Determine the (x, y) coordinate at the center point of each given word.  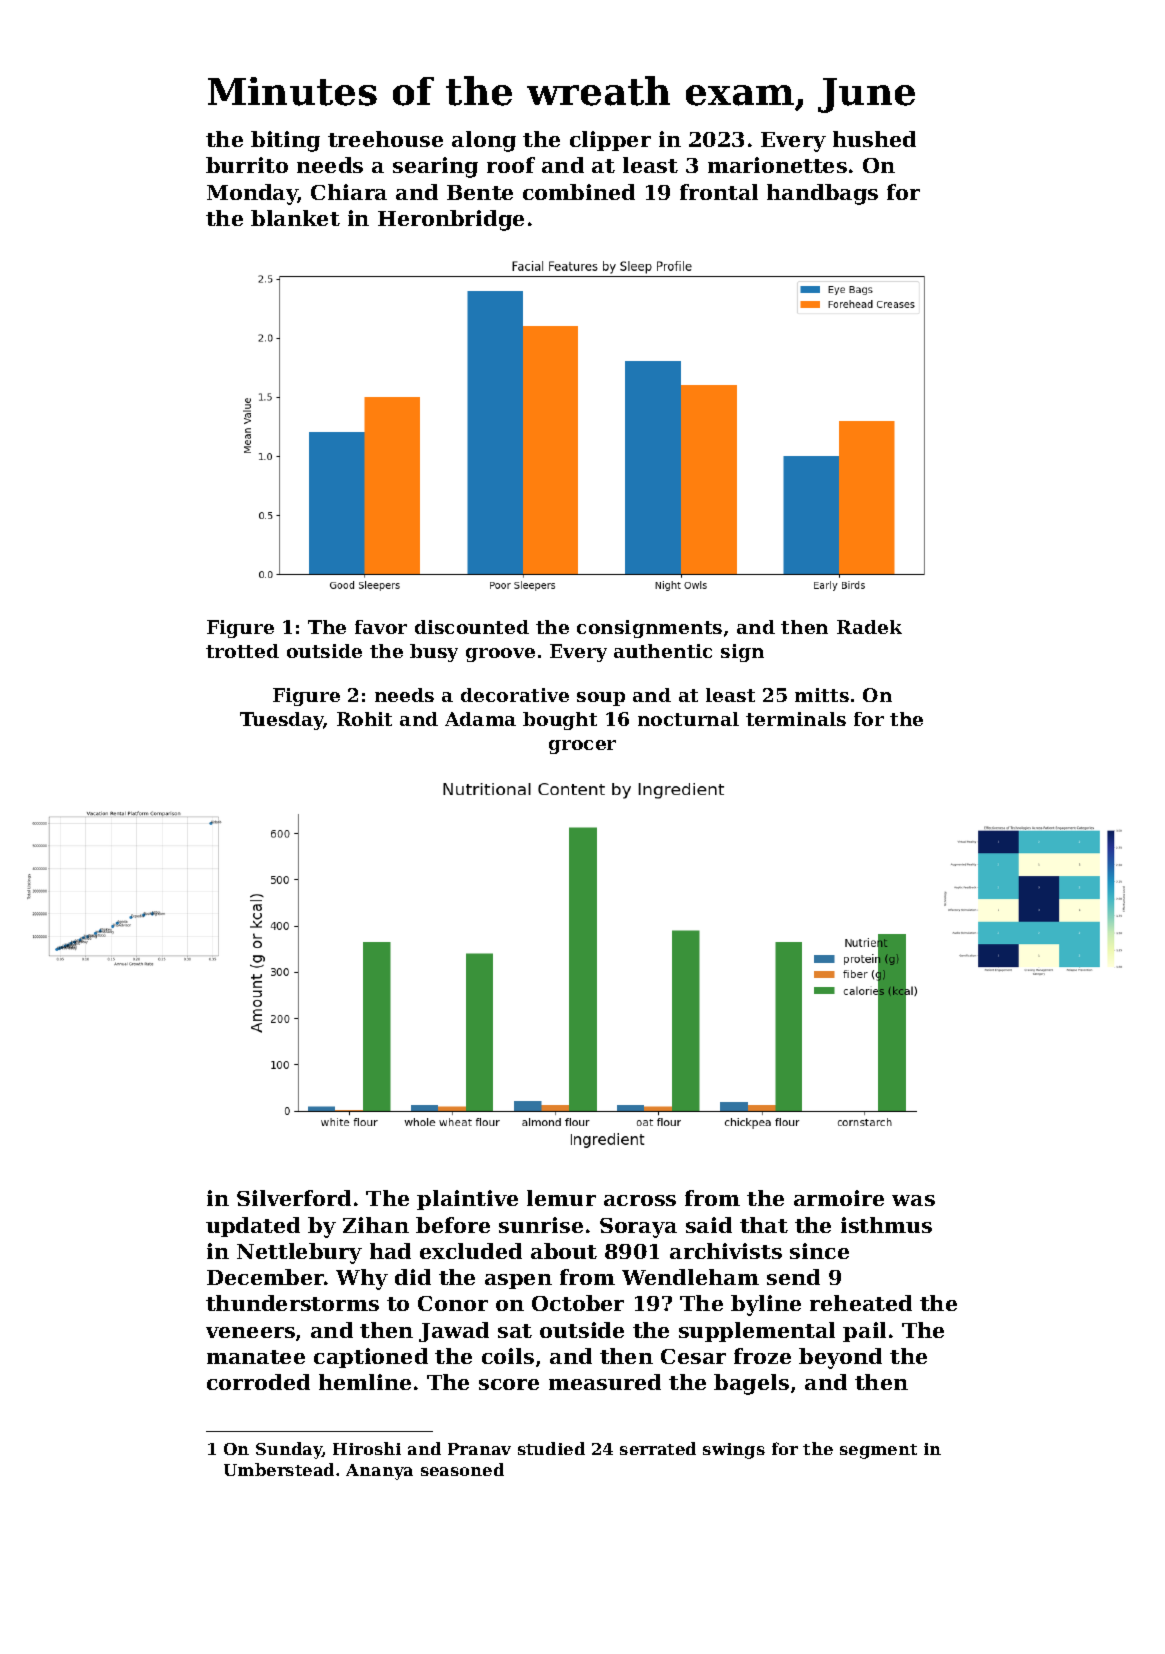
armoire (839, 1198)
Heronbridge (451, 220)
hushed (874, 139)
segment (878, 1451)
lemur (561, 1198)
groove (500, 655)
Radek (869, 627)
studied (551, 1448)
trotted (242, 651)
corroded (258, 1382)
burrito (247, 165)
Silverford (294, 1198)
